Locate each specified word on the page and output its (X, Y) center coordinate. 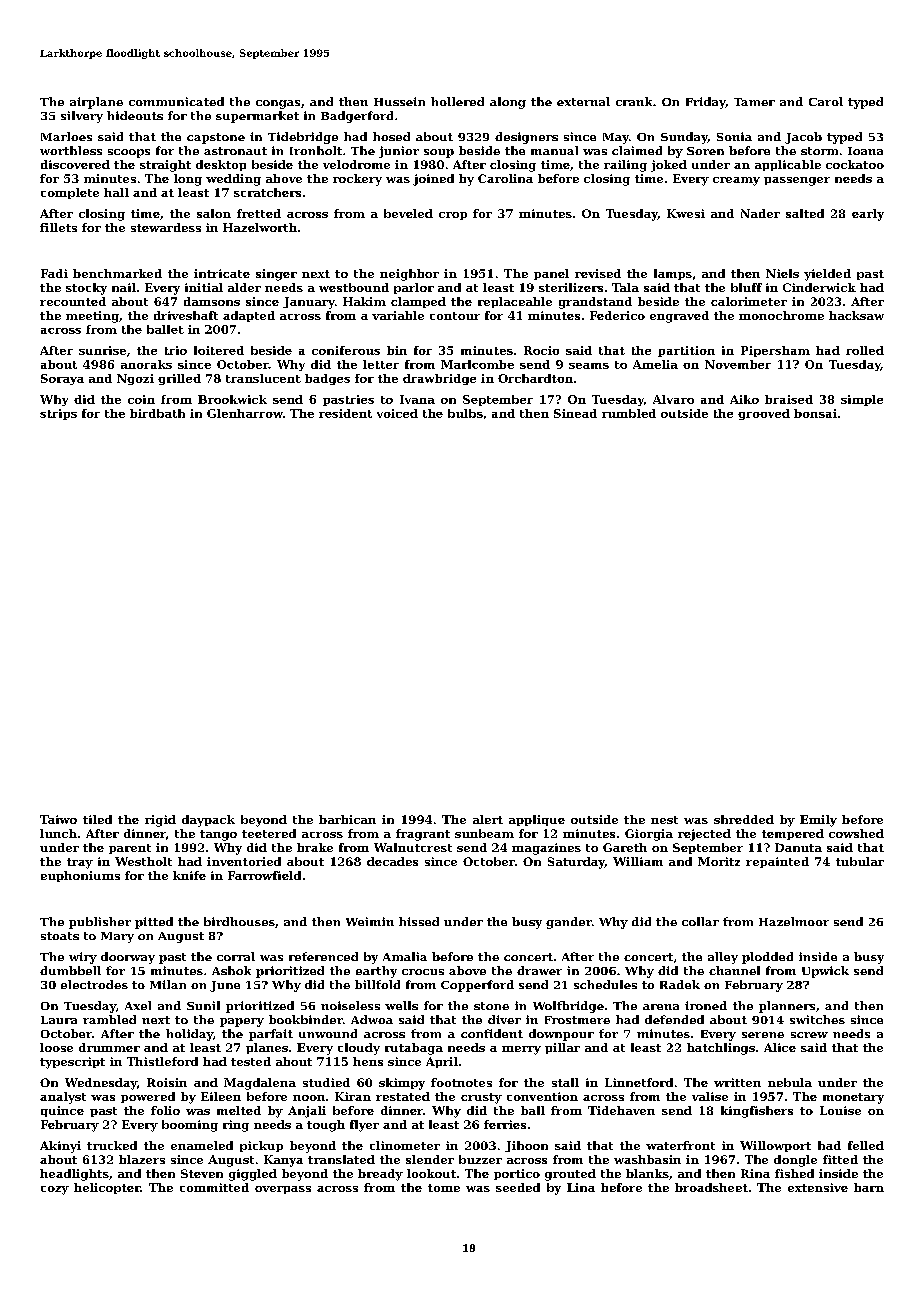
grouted (570, 1175)
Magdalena (260, 1084)
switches (817, 1019)
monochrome (781, 315)
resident (345, 413)
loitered (219, 350)
